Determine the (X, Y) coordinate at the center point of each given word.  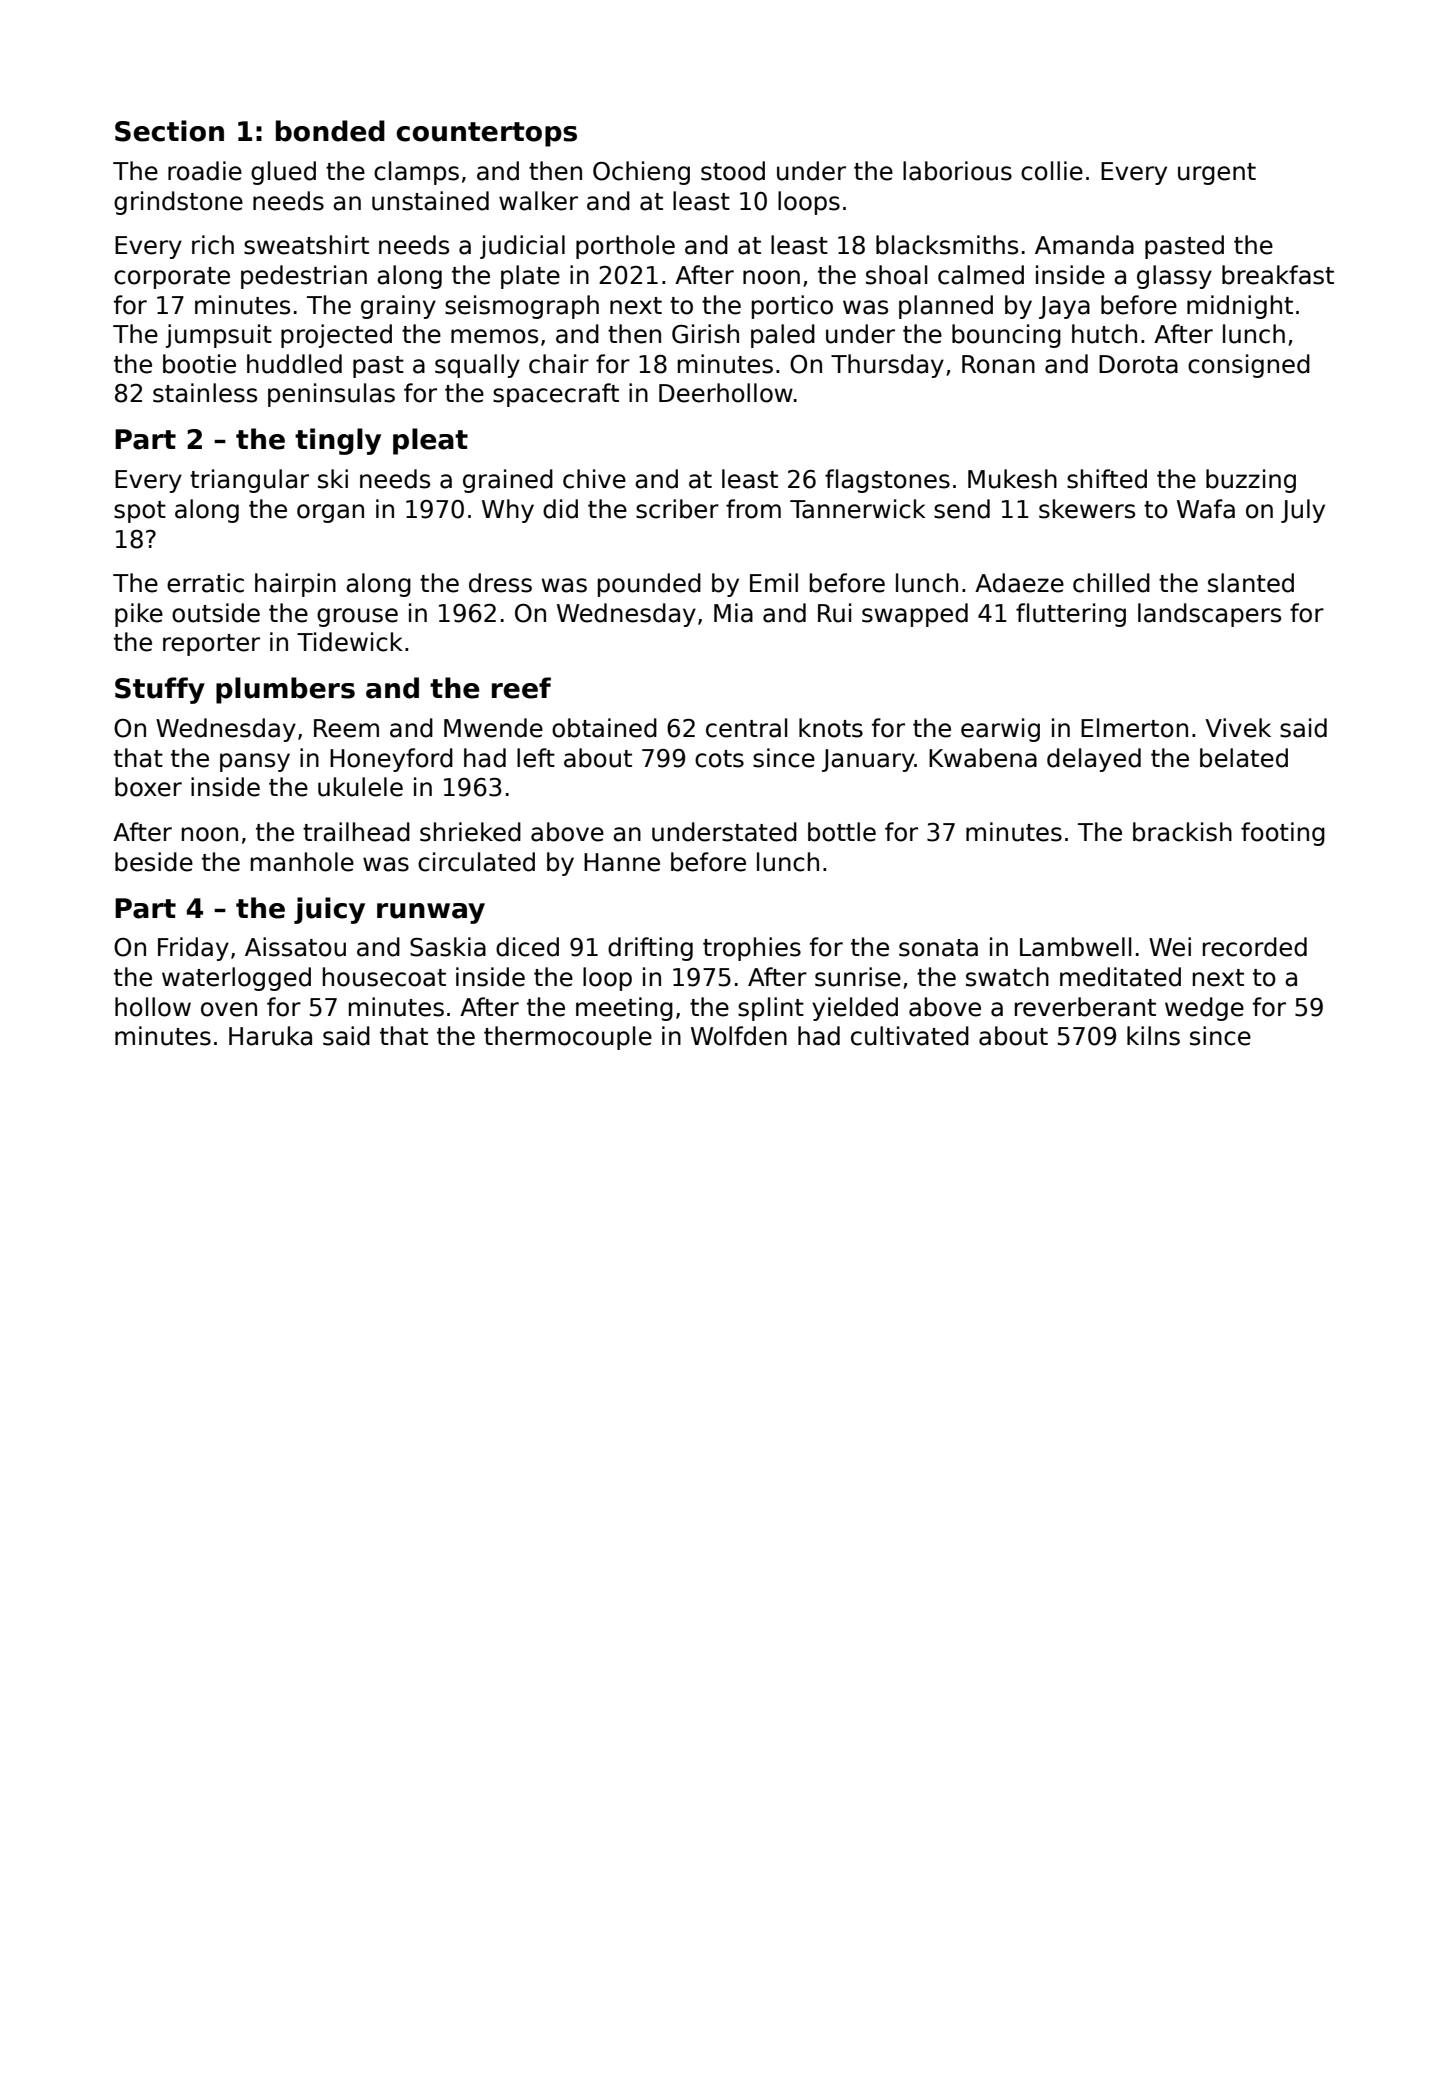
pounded (649, 585)
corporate (172, 278)
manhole (302, 862)
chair (559, 364)
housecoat (384, 977)
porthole (625, 247)
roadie (205, 171)
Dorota (1138, 364)
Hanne (622, 862)
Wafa (1206, 509)
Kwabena (983, 758)
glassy (1174, 277)
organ (330, 513)
